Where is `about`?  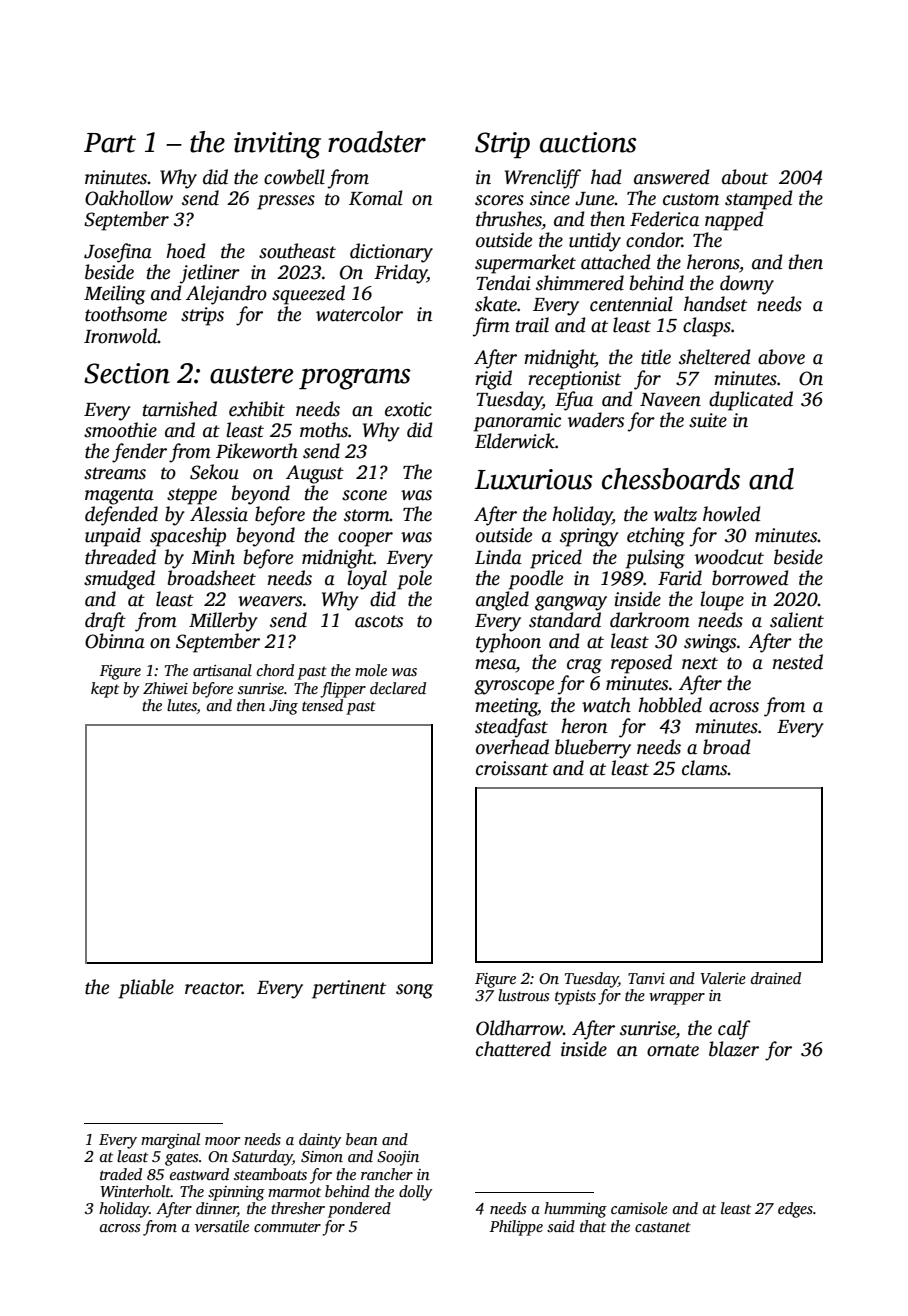
about is located at coordinates (745, 177).
